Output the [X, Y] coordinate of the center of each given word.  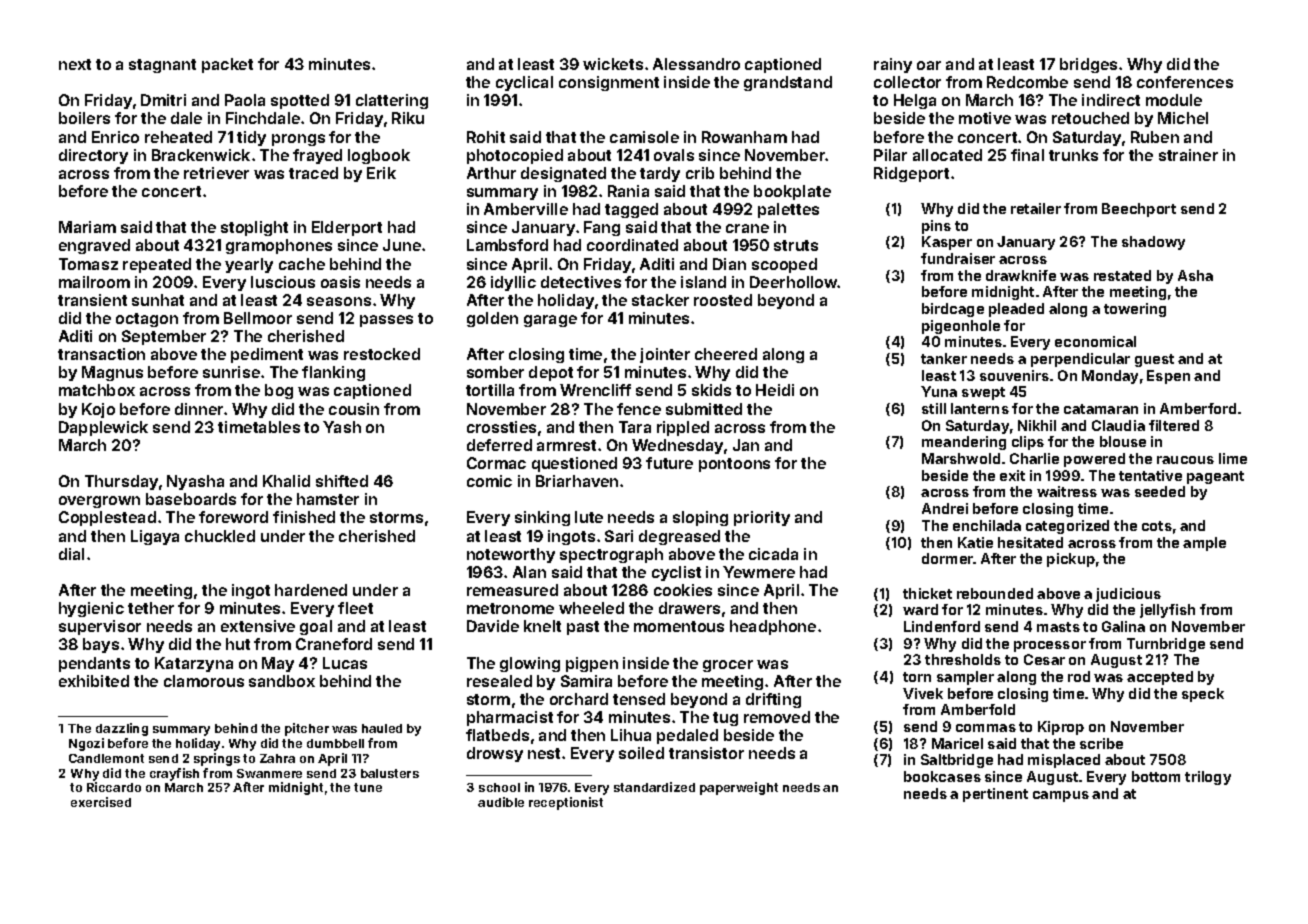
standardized [654, 787]
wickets [613, 64]
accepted [1160, 678]
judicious [1128, 595]
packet [227, 65]
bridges [1088, 65]
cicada [773, 554]
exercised [101, 802]
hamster [328, 499]
